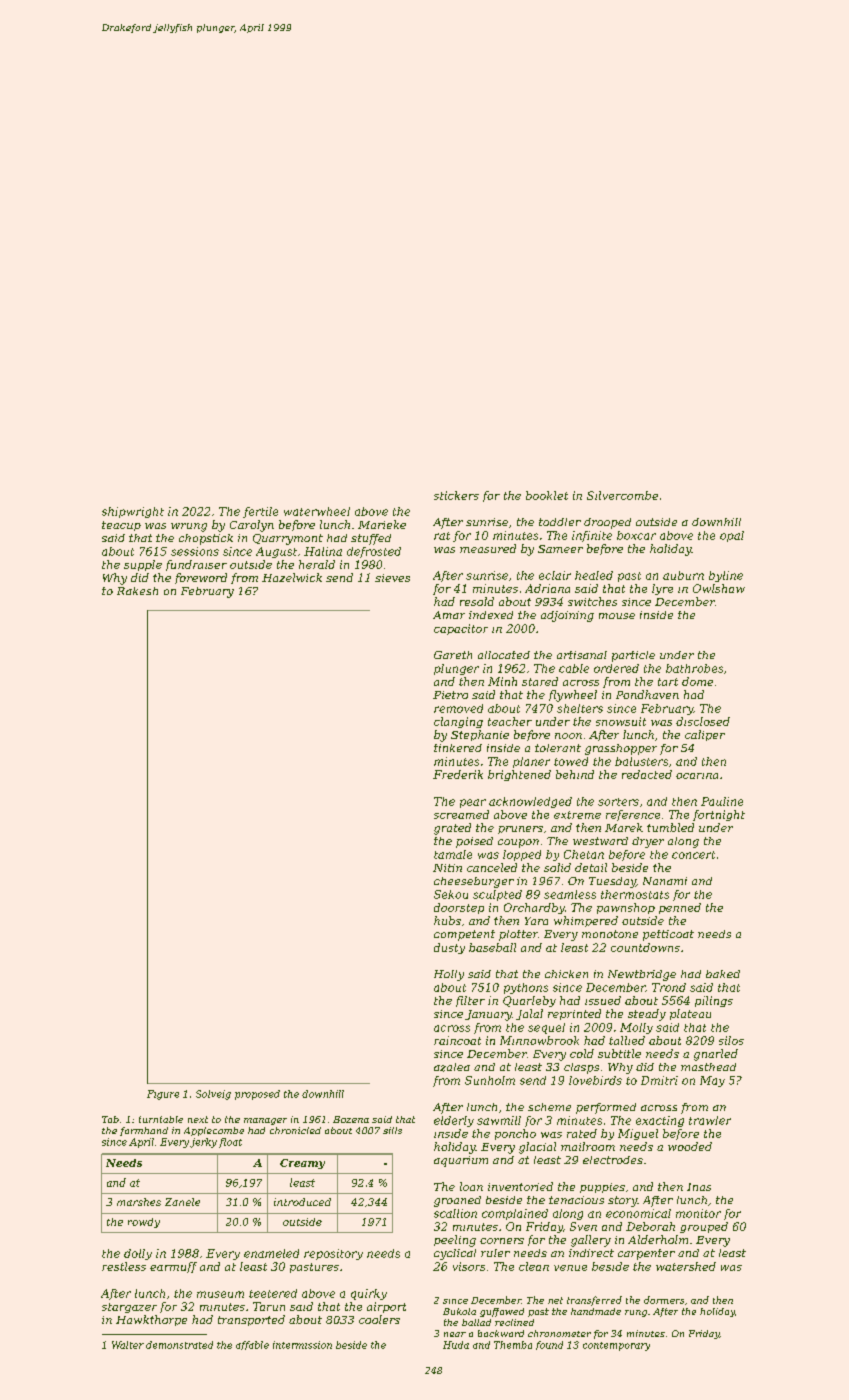  I want to click on stickers, so click(456, 495).
